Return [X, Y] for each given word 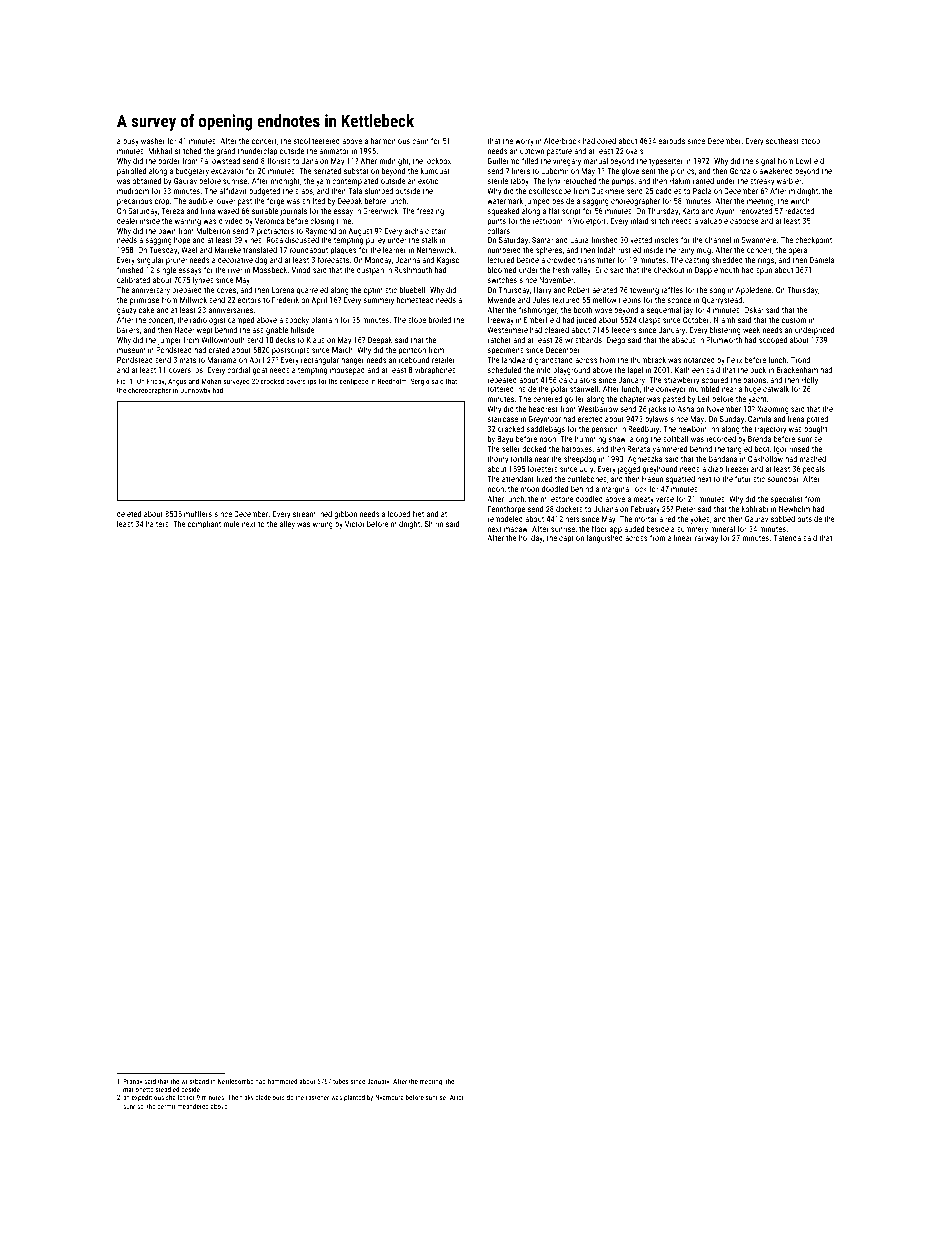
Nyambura [389, 1098]
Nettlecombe [236, 1081]
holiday [531, 538]
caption [571, 539]
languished [605, 539]
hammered [282, 1081]
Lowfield [810, 160]
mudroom [133, 191]
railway [706, 539]
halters [157, 523]
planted [354, 1098]
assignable [270, 330]
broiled [440, 319]
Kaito [690, 211]
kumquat [435, 172]
